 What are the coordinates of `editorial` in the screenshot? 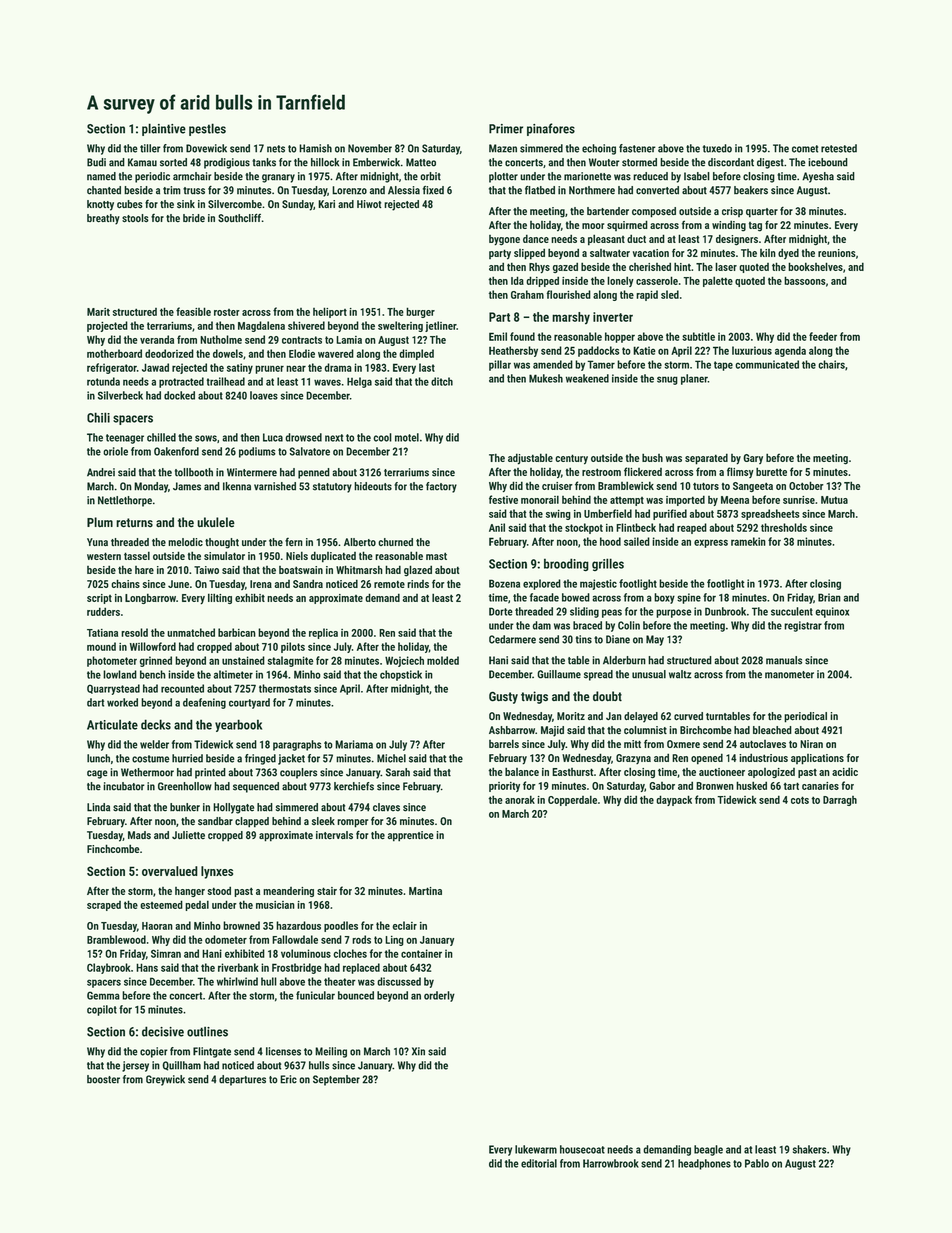 It's located at (539, 1163).
